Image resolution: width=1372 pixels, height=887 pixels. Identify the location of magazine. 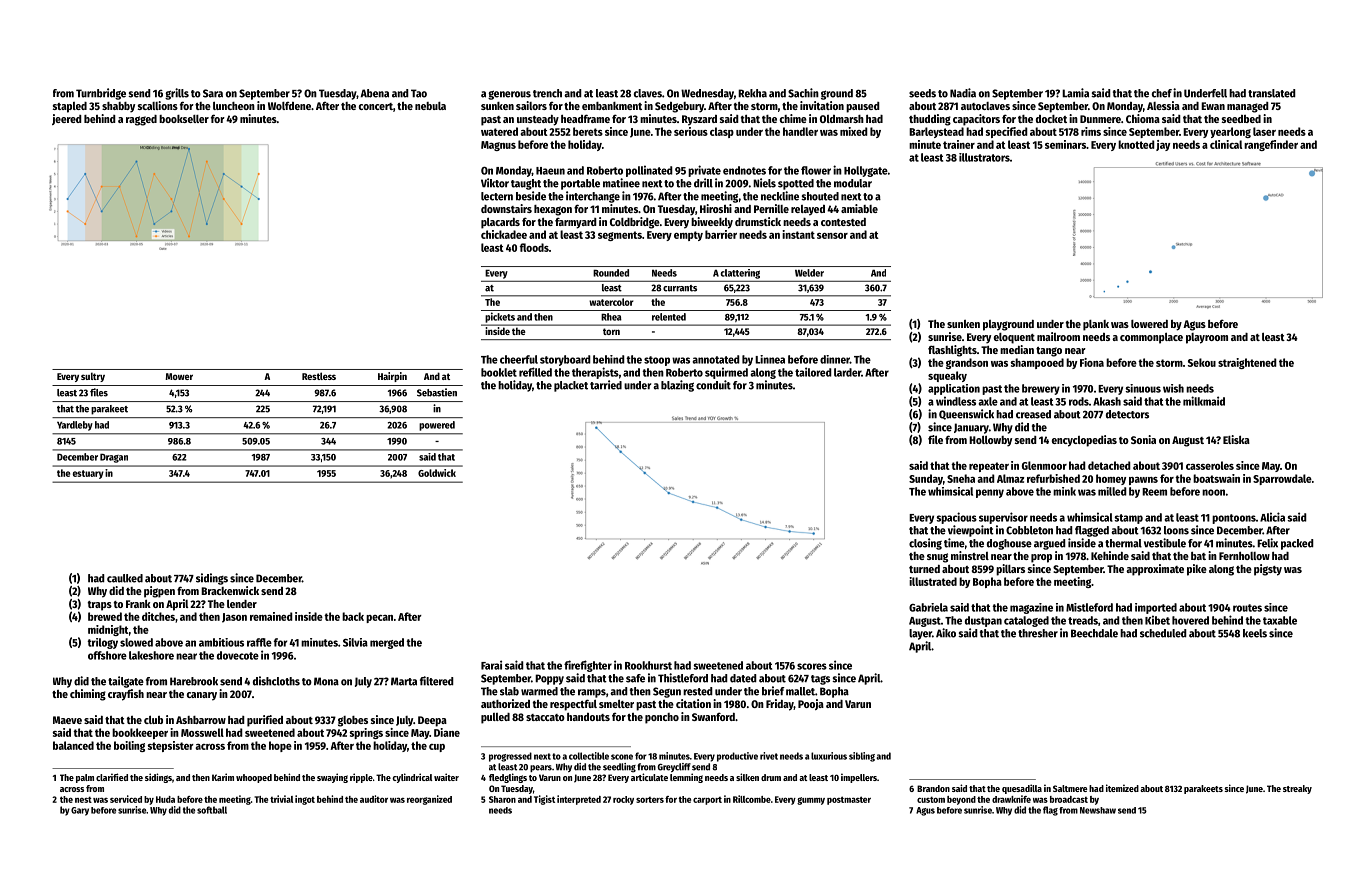
(1031, 608).
